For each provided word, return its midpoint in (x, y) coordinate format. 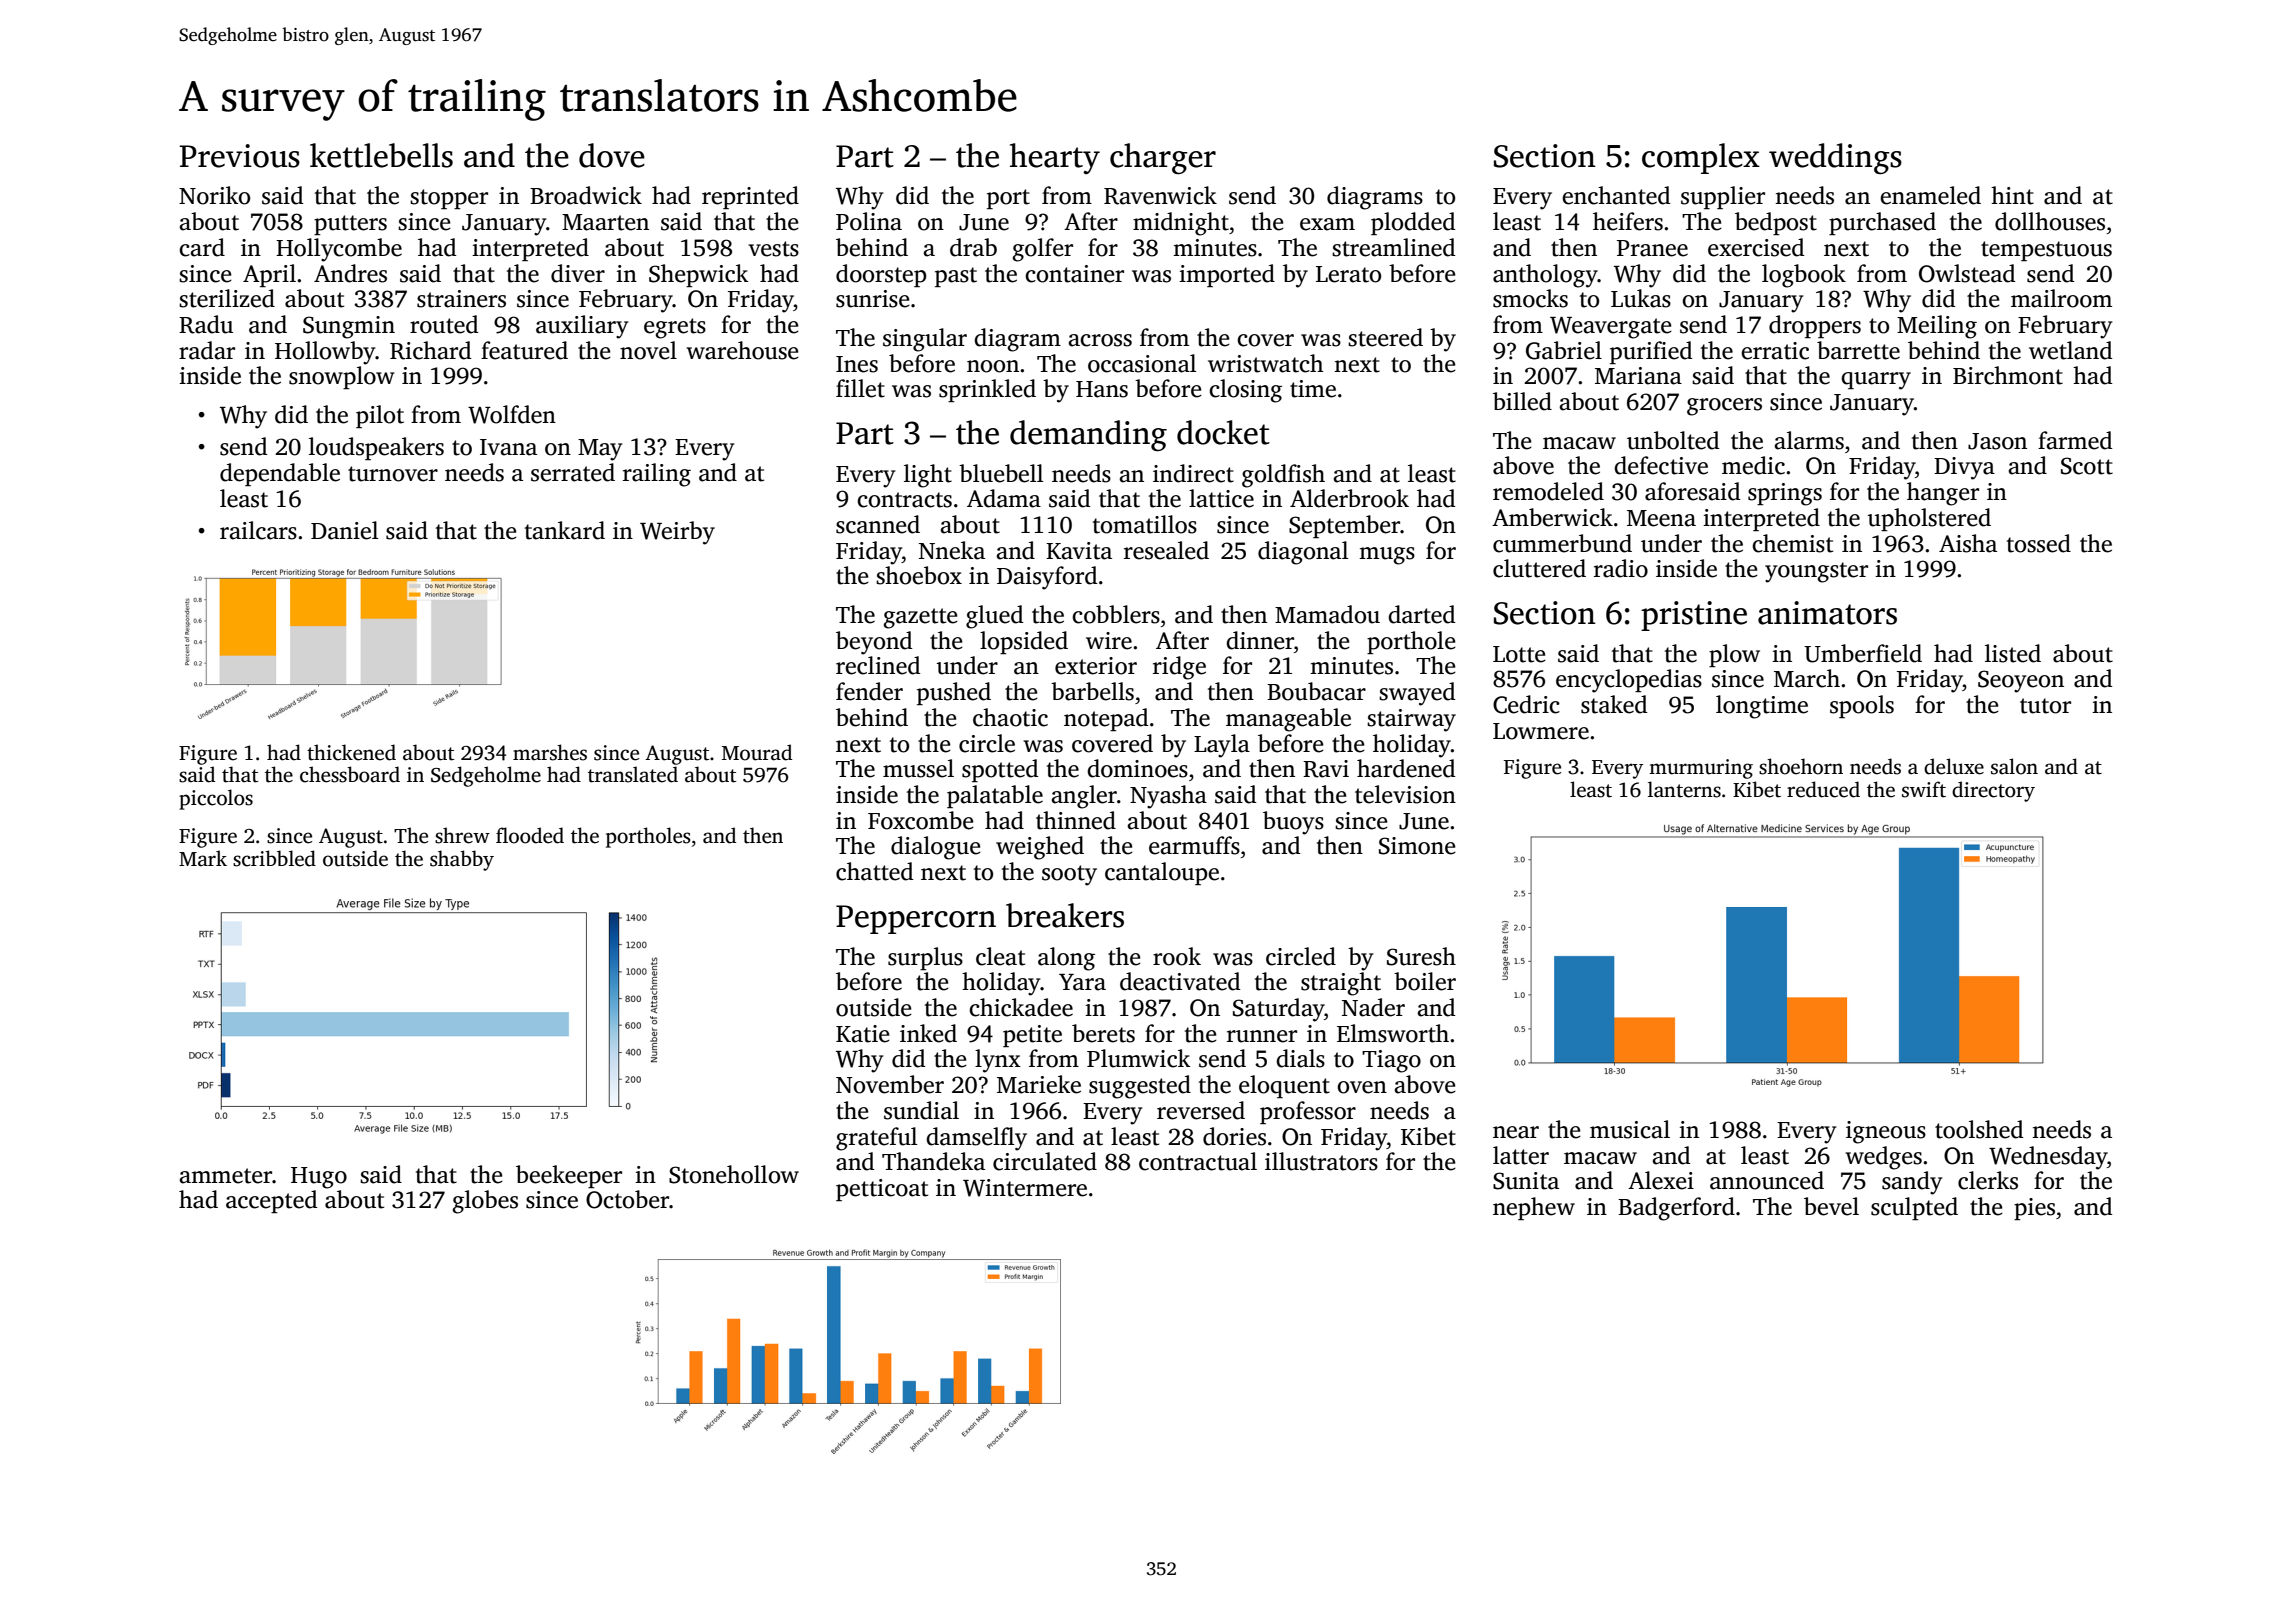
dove (612, 155)
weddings (1835, 158)
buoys (1293, 823)
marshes (550, 752)
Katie (863, 1034)
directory (1993, 791)
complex (1701, 158)
